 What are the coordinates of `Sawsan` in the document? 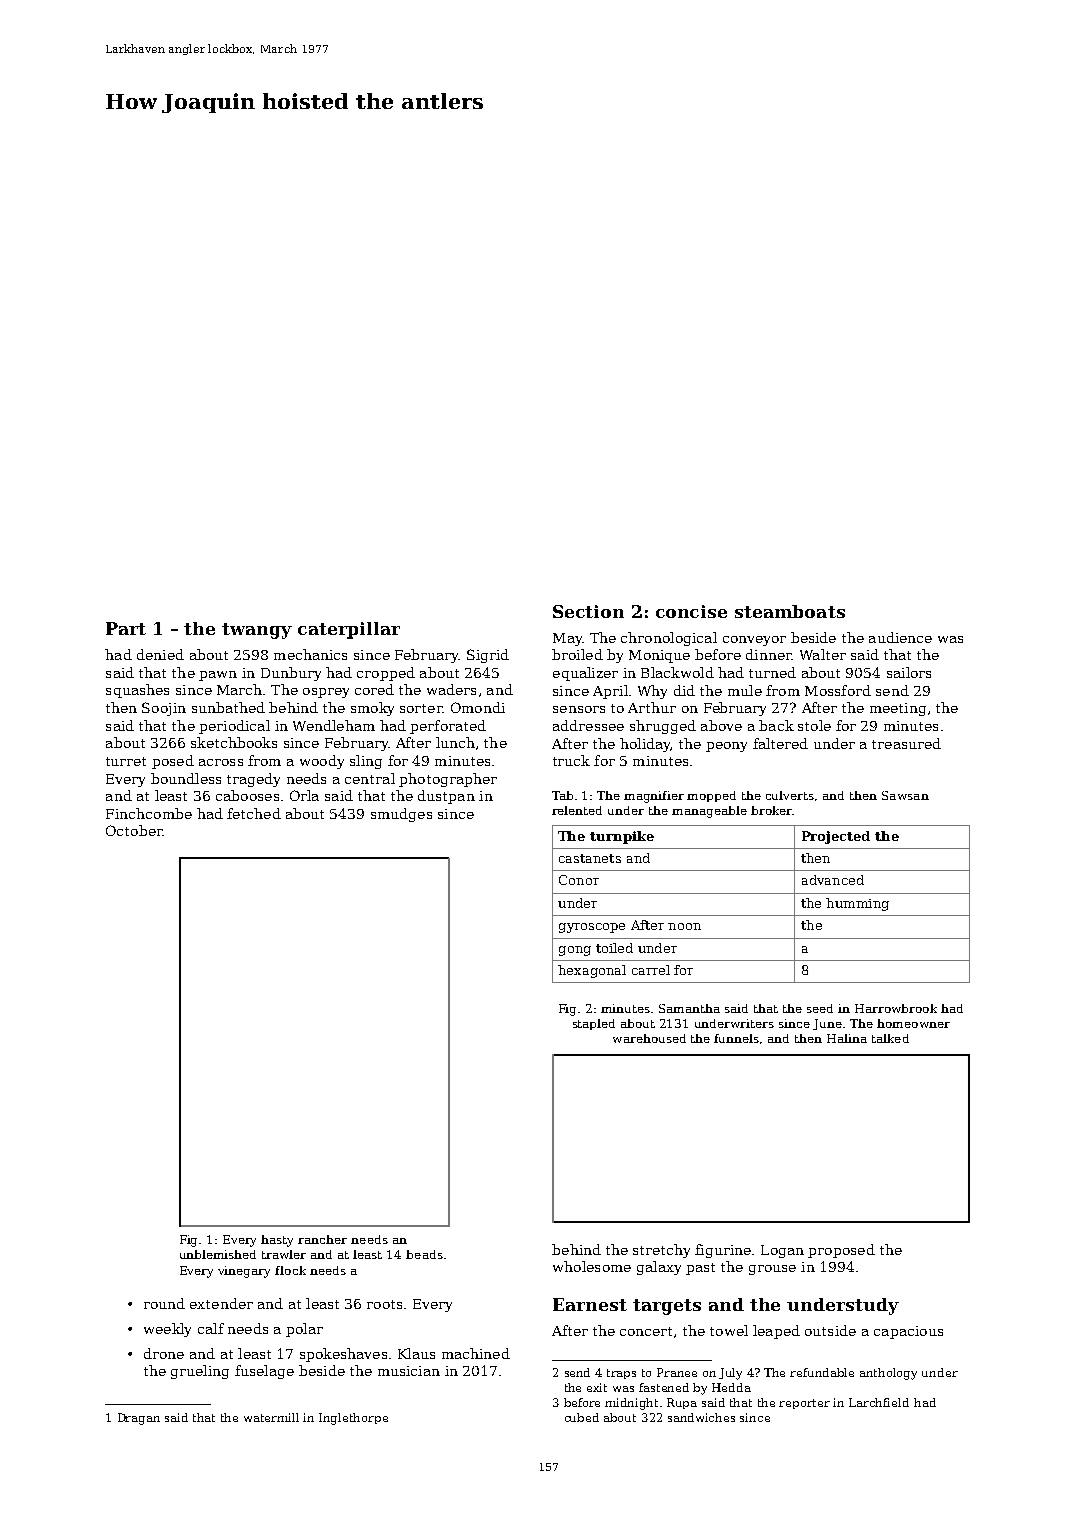 It's located at (905, 795).
